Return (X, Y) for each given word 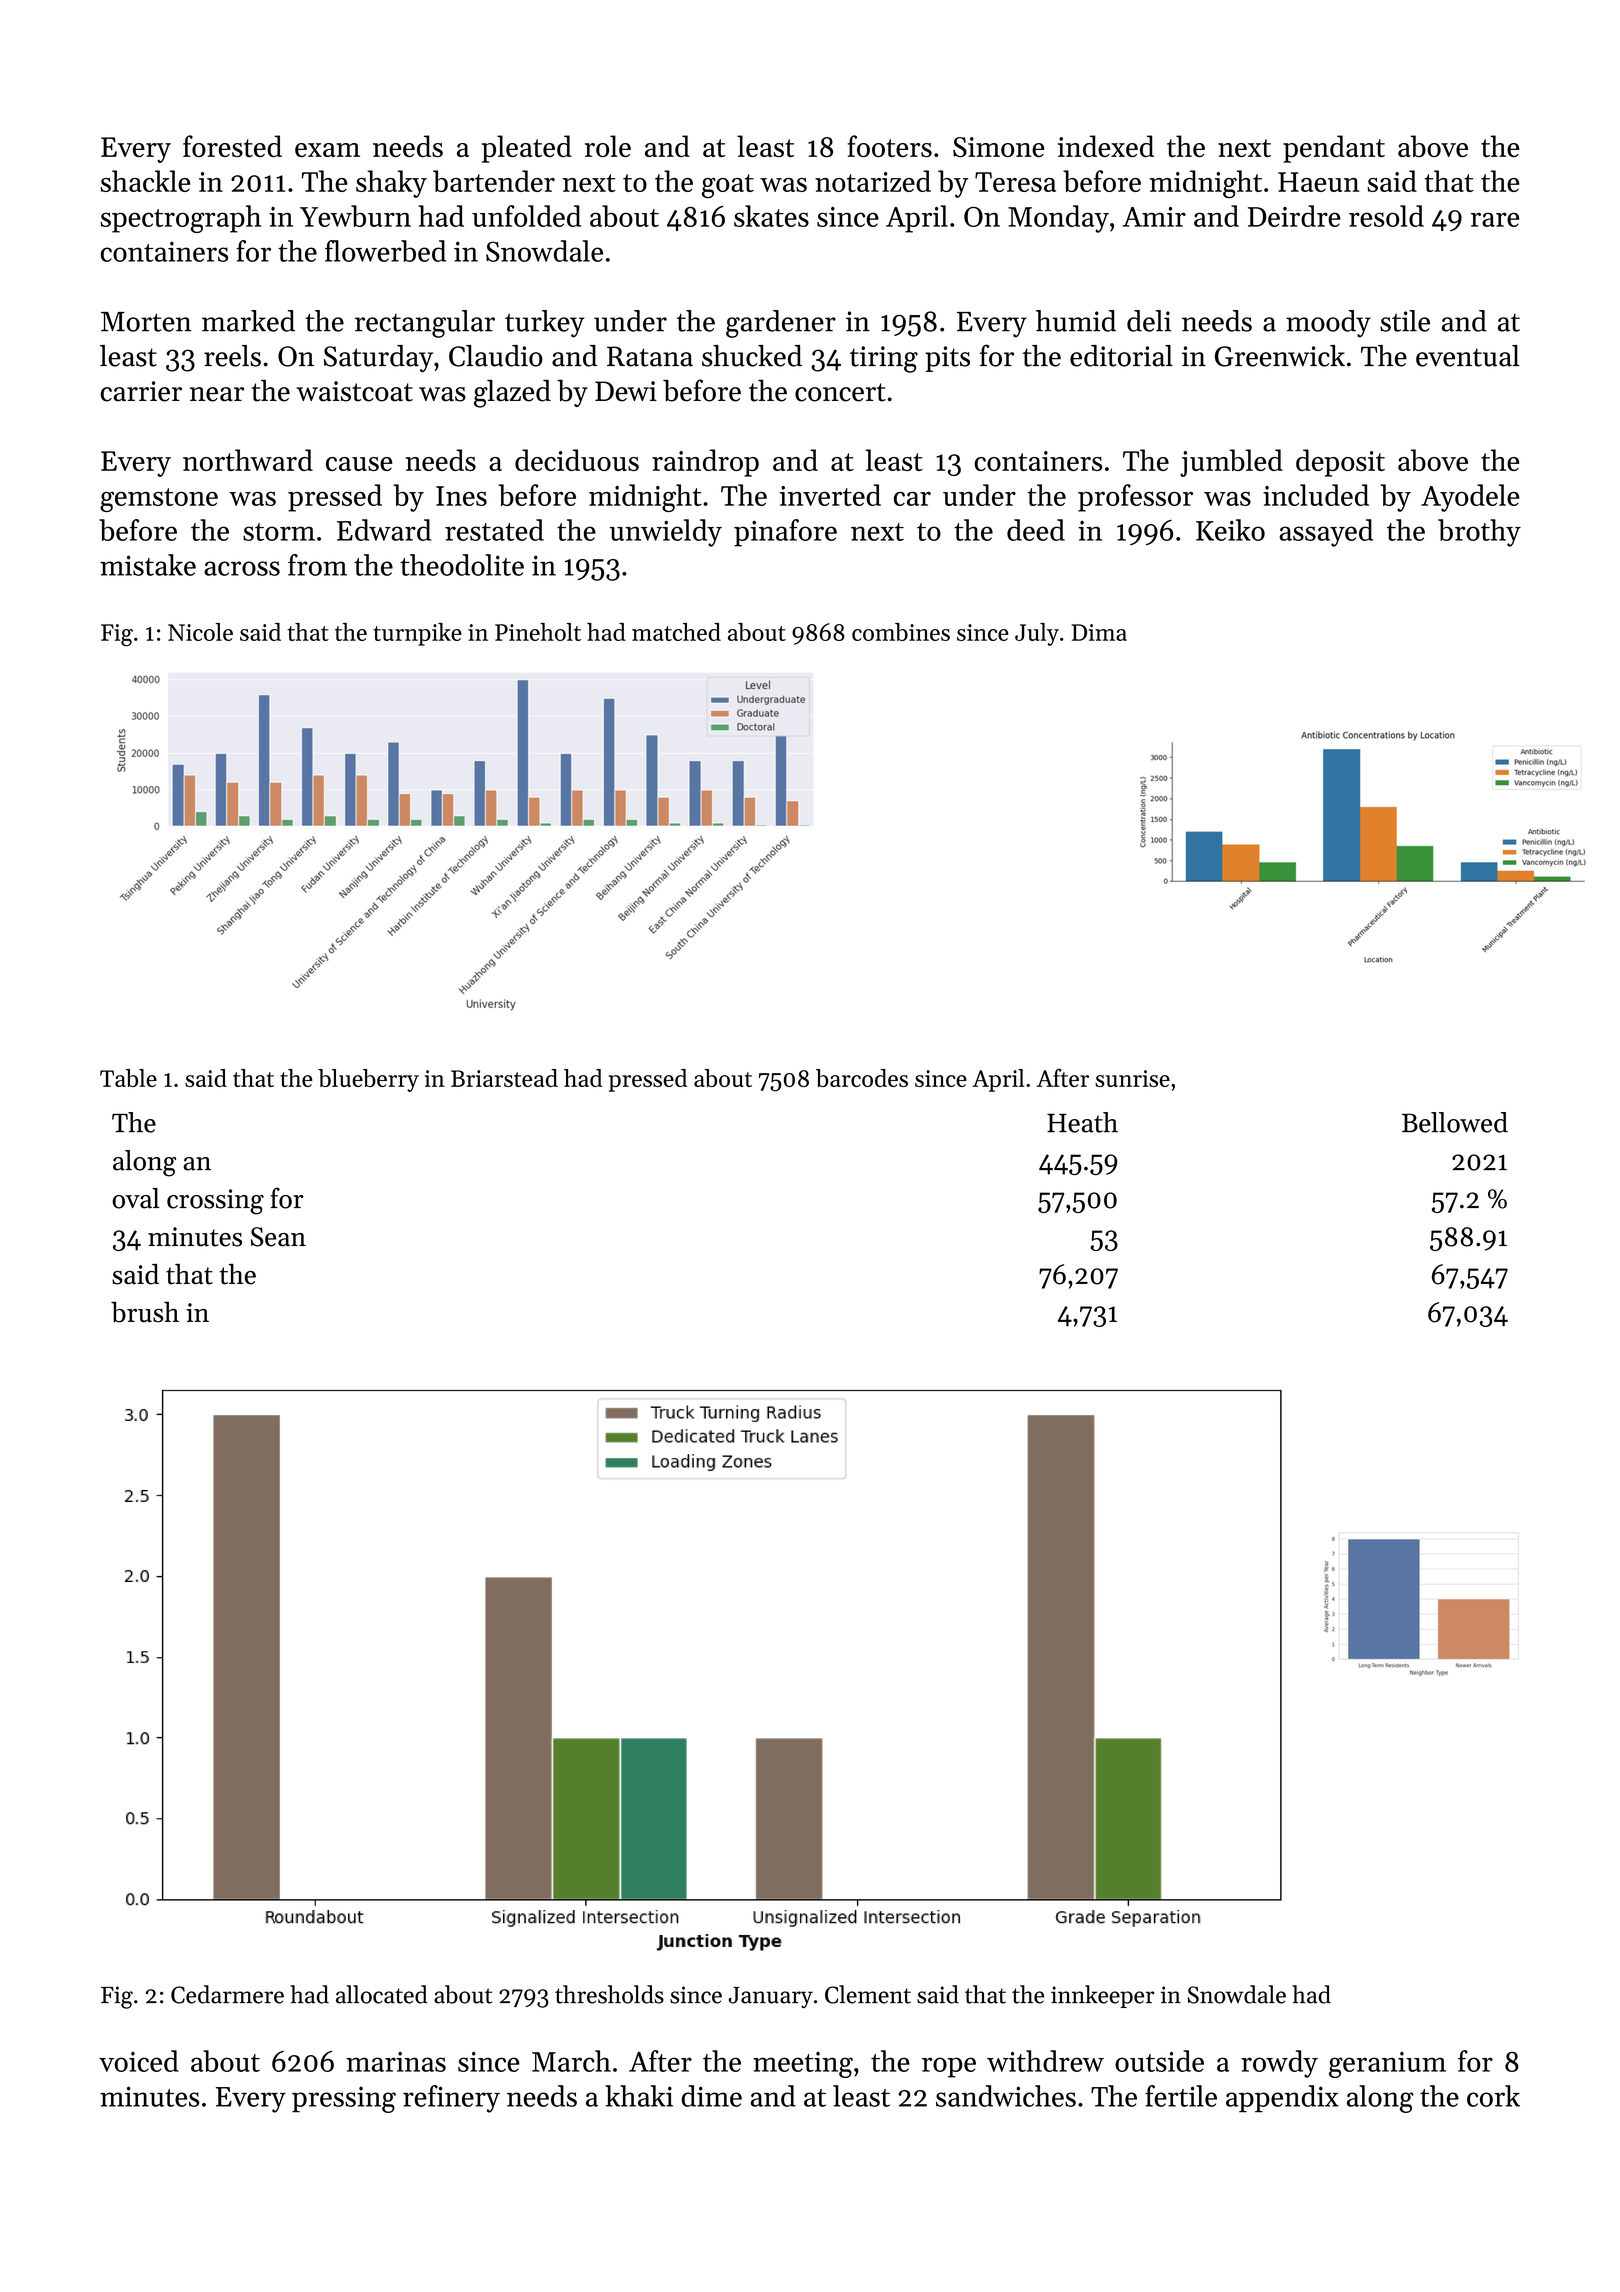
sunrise (1132, 1078)
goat (728, 186)
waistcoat (355, 391)
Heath (1082, 1122)
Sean (278, 1237)
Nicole (200, 632)
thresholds (609, 1994)
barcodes (862, 1078)
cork (1493, 2096)
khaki (639, 2096)
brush (145, 1312)
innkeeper (1102, 1996)
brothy (1479, 533)
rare (1495, 219)
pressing (344, 2099)
